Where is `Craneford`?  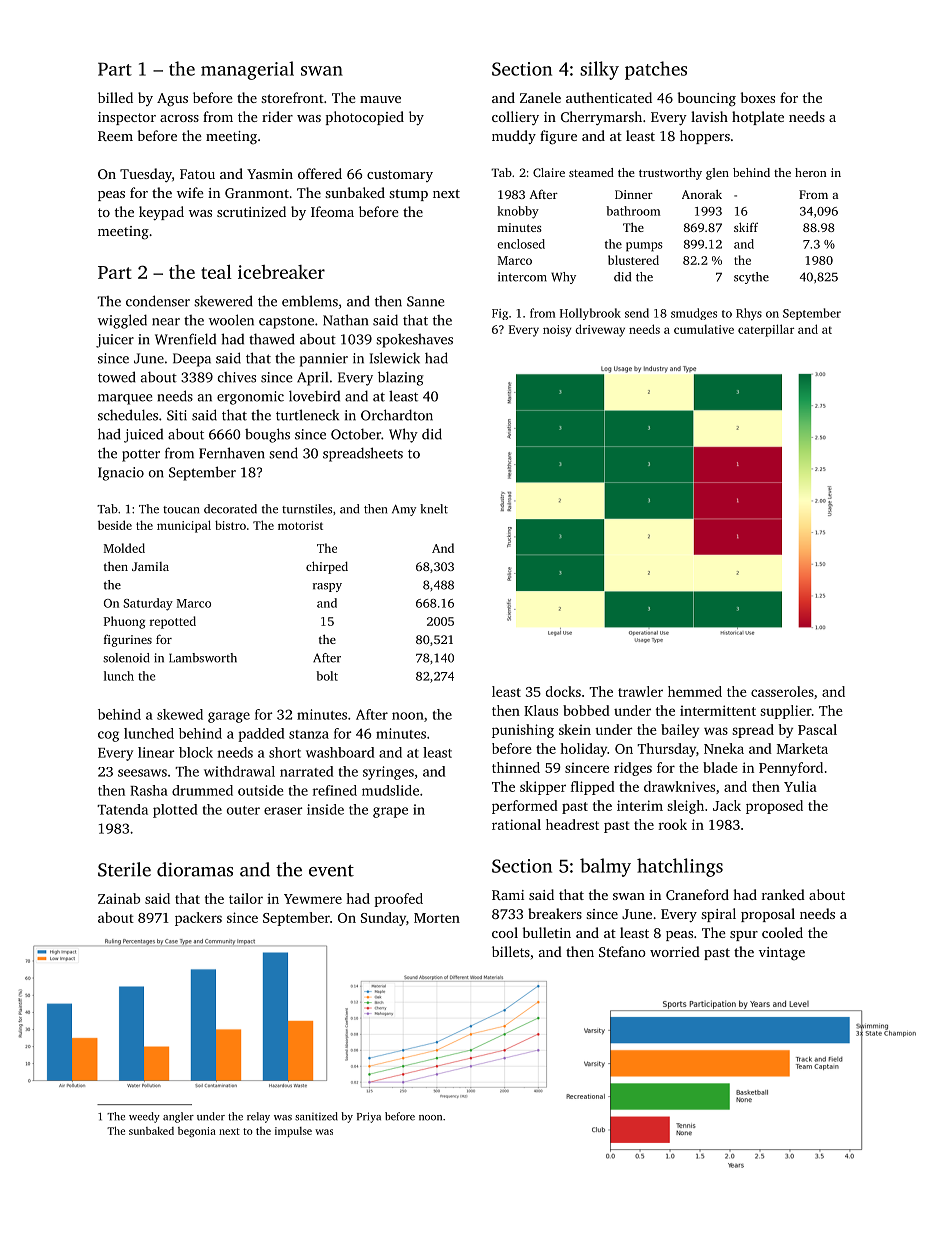 Craneford is located at coordinates (697, 894).
